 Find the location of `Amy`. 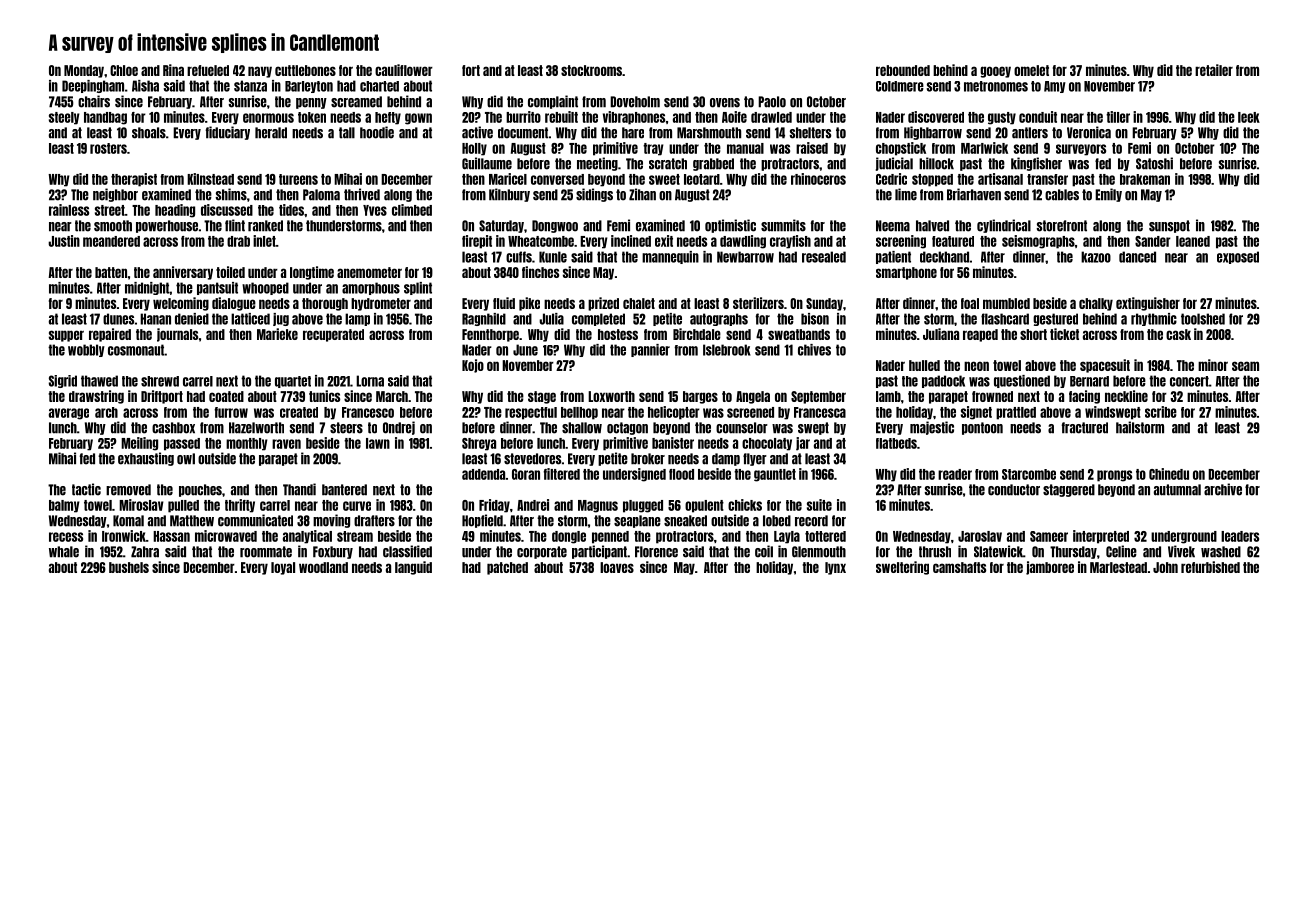

Amy is located at coordinates (1055, 87).
